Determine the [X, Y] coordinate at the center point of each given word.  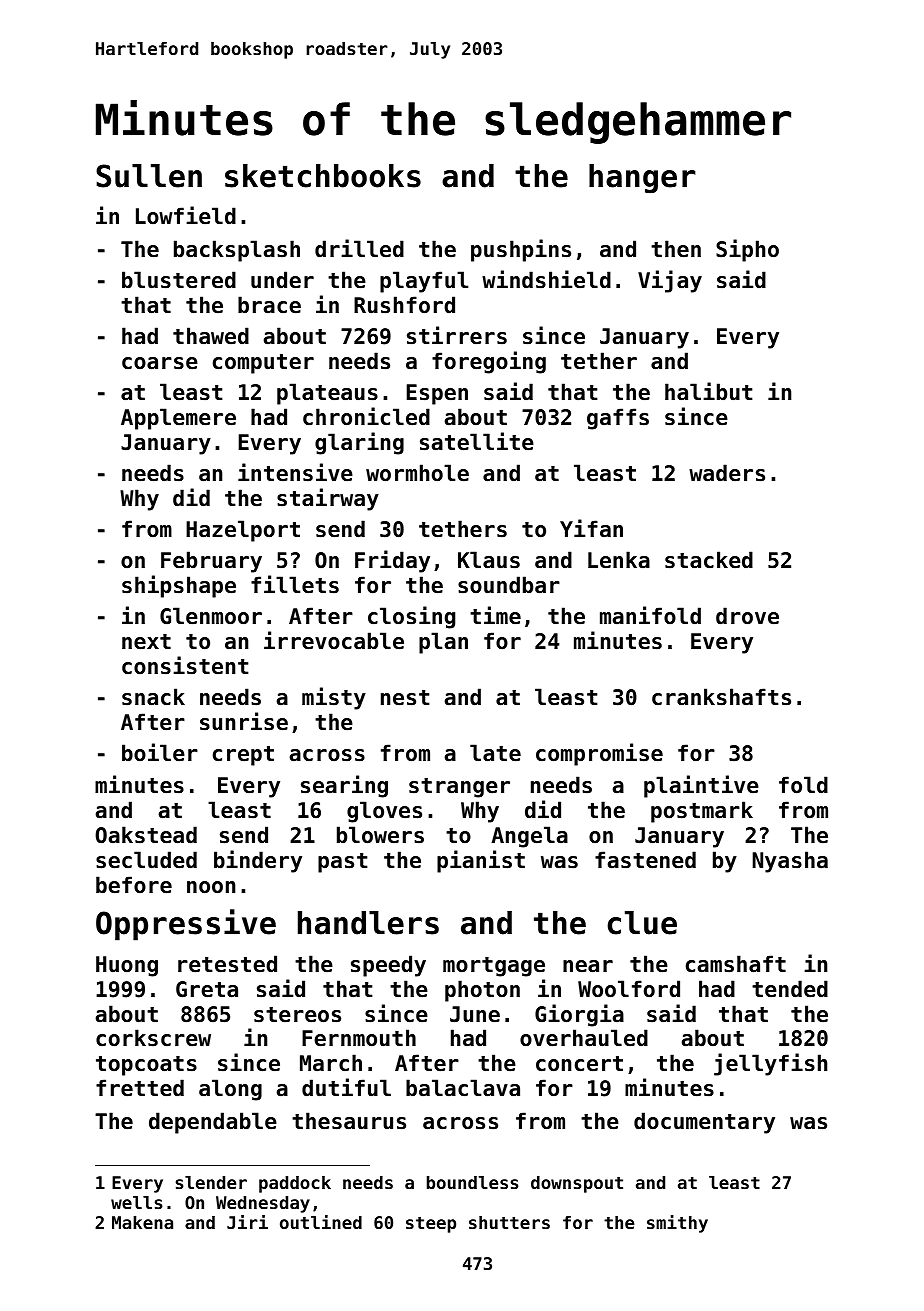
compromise [599, 754]
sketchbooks [323, 176]
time [495, 615]
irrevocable [334, 640]
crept [243, 756]
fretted [140, 1088]
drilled [359, 248]
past [343, 863]
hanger [642, 179]
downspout [577, 1184]
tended [790, 989]
